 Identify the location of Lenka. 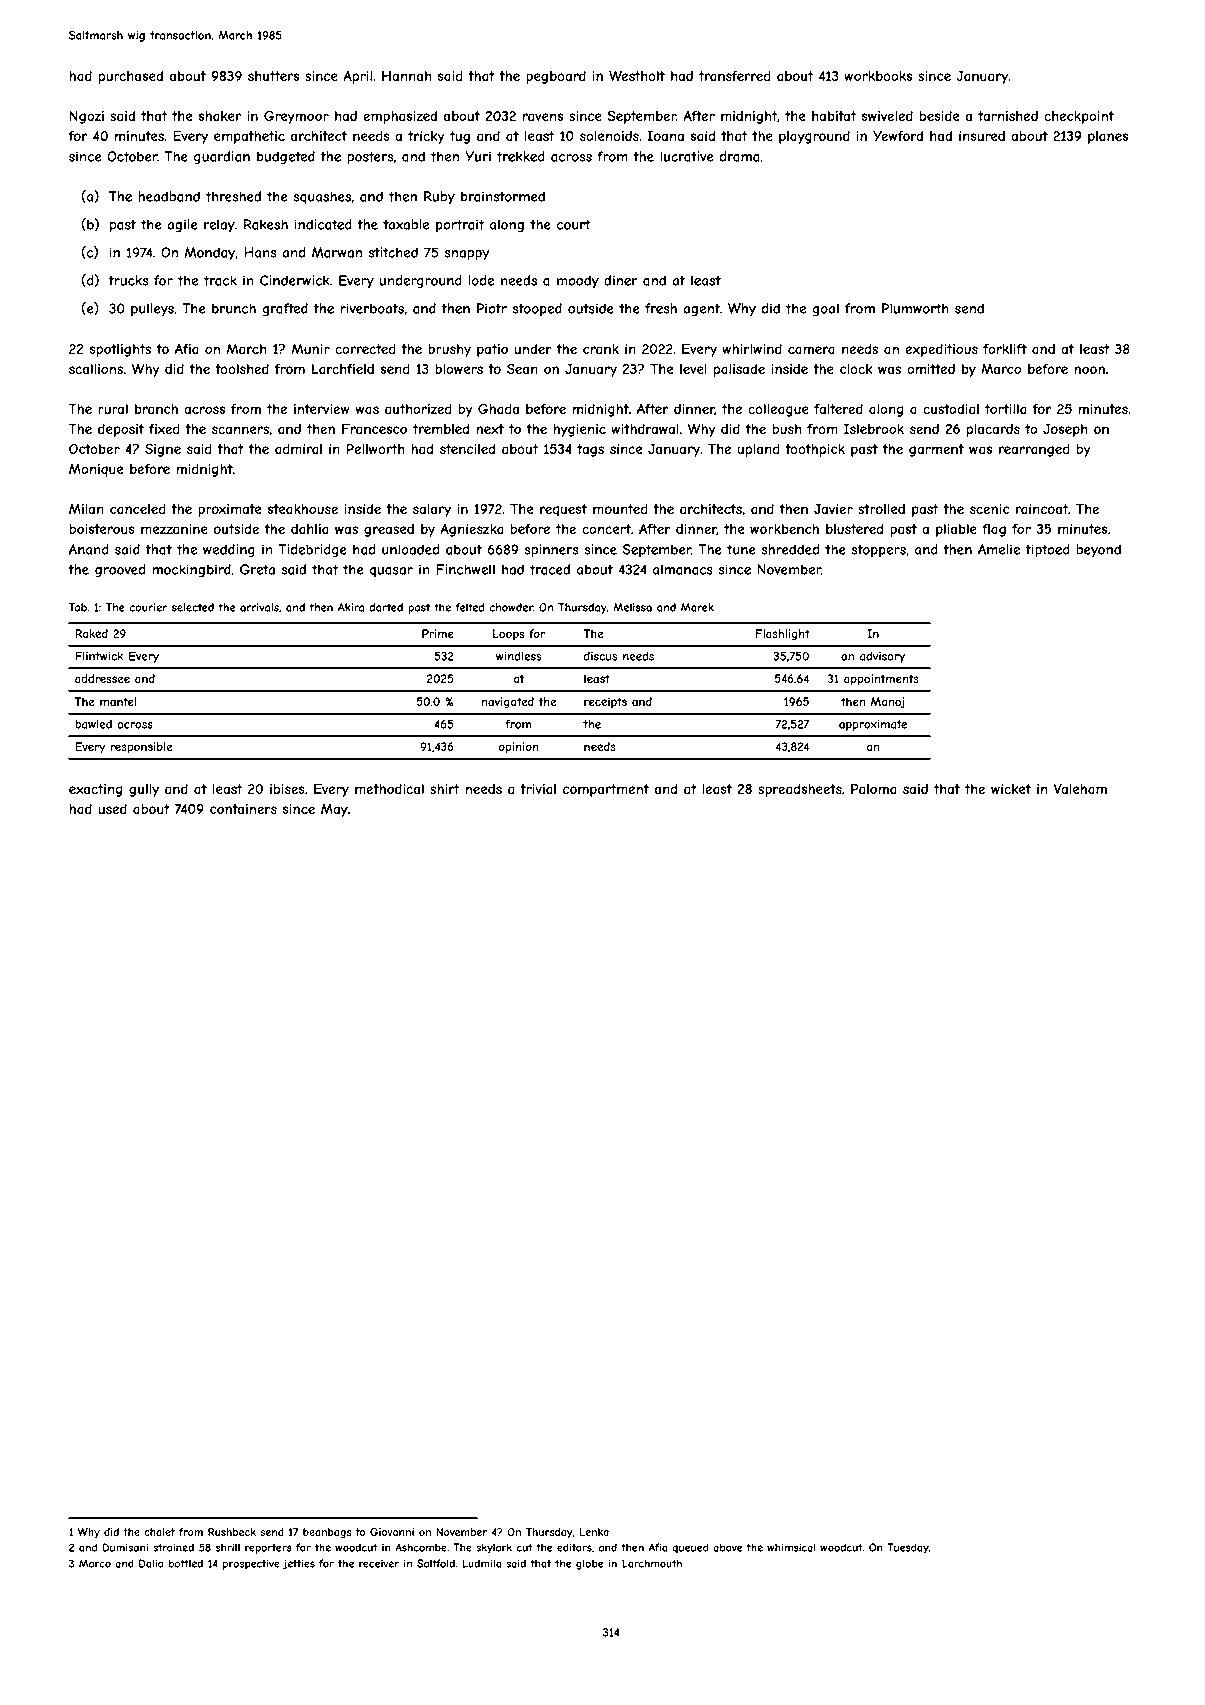
(594, 1532).
